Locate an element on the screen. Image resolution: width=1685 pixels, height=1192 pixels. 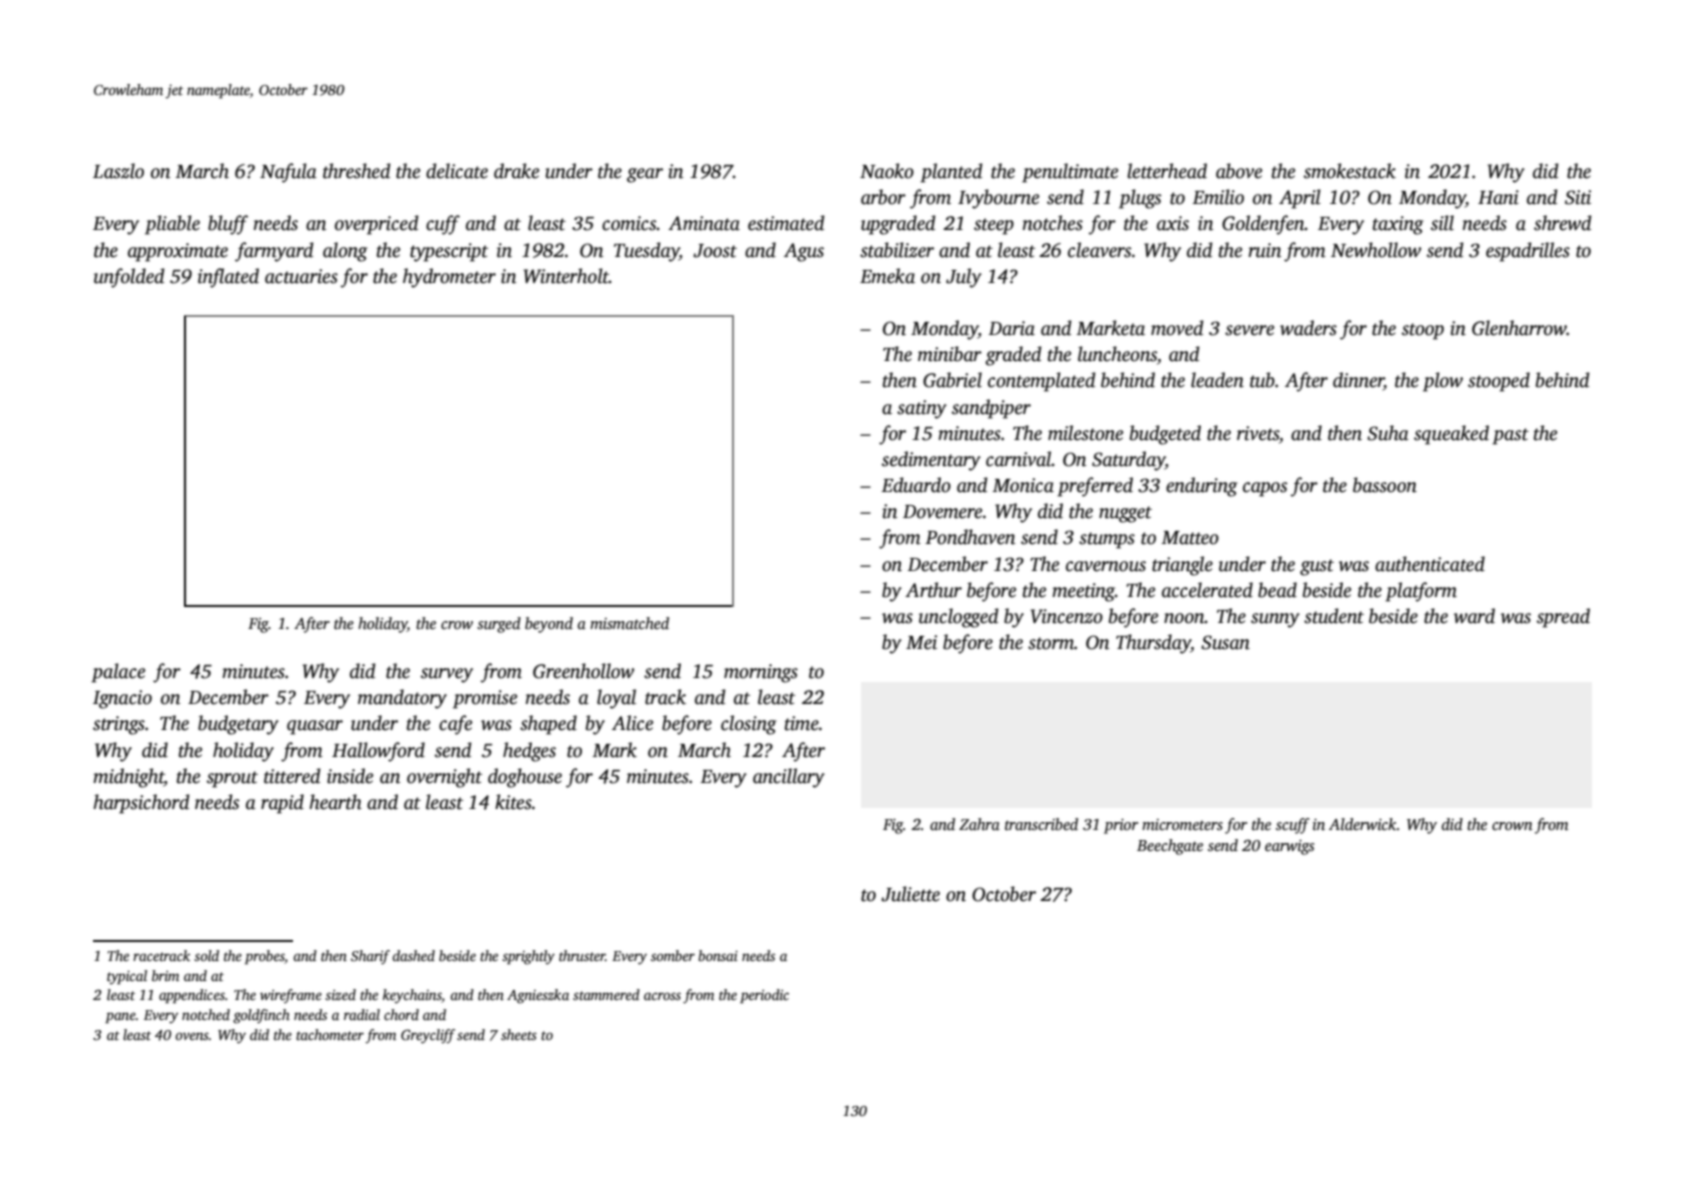
Matteo is located at coordinates (1190, 538).
